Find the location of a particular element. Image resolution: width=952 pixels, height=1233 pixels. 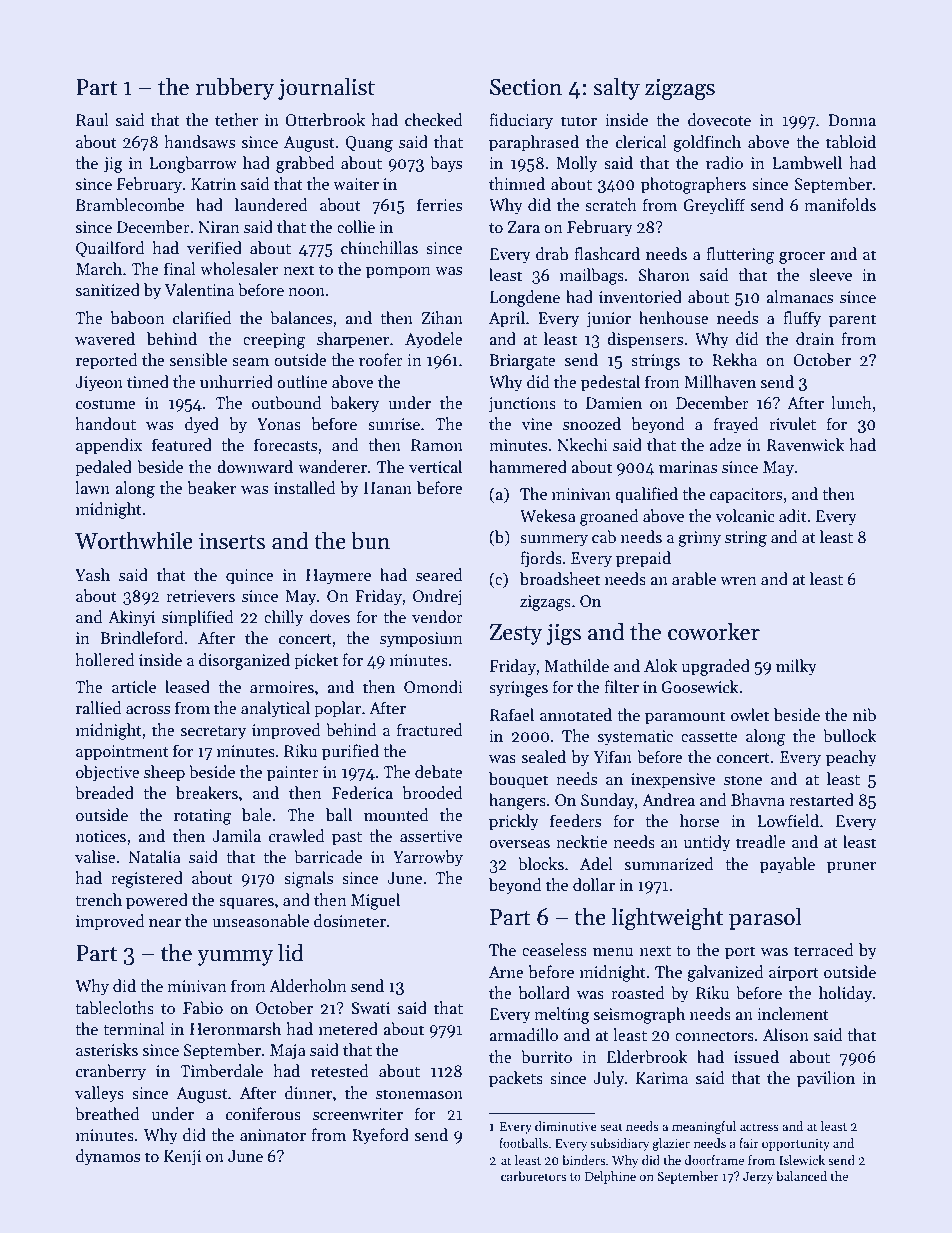

Yarrowby is located at coordinates (428, 858).
